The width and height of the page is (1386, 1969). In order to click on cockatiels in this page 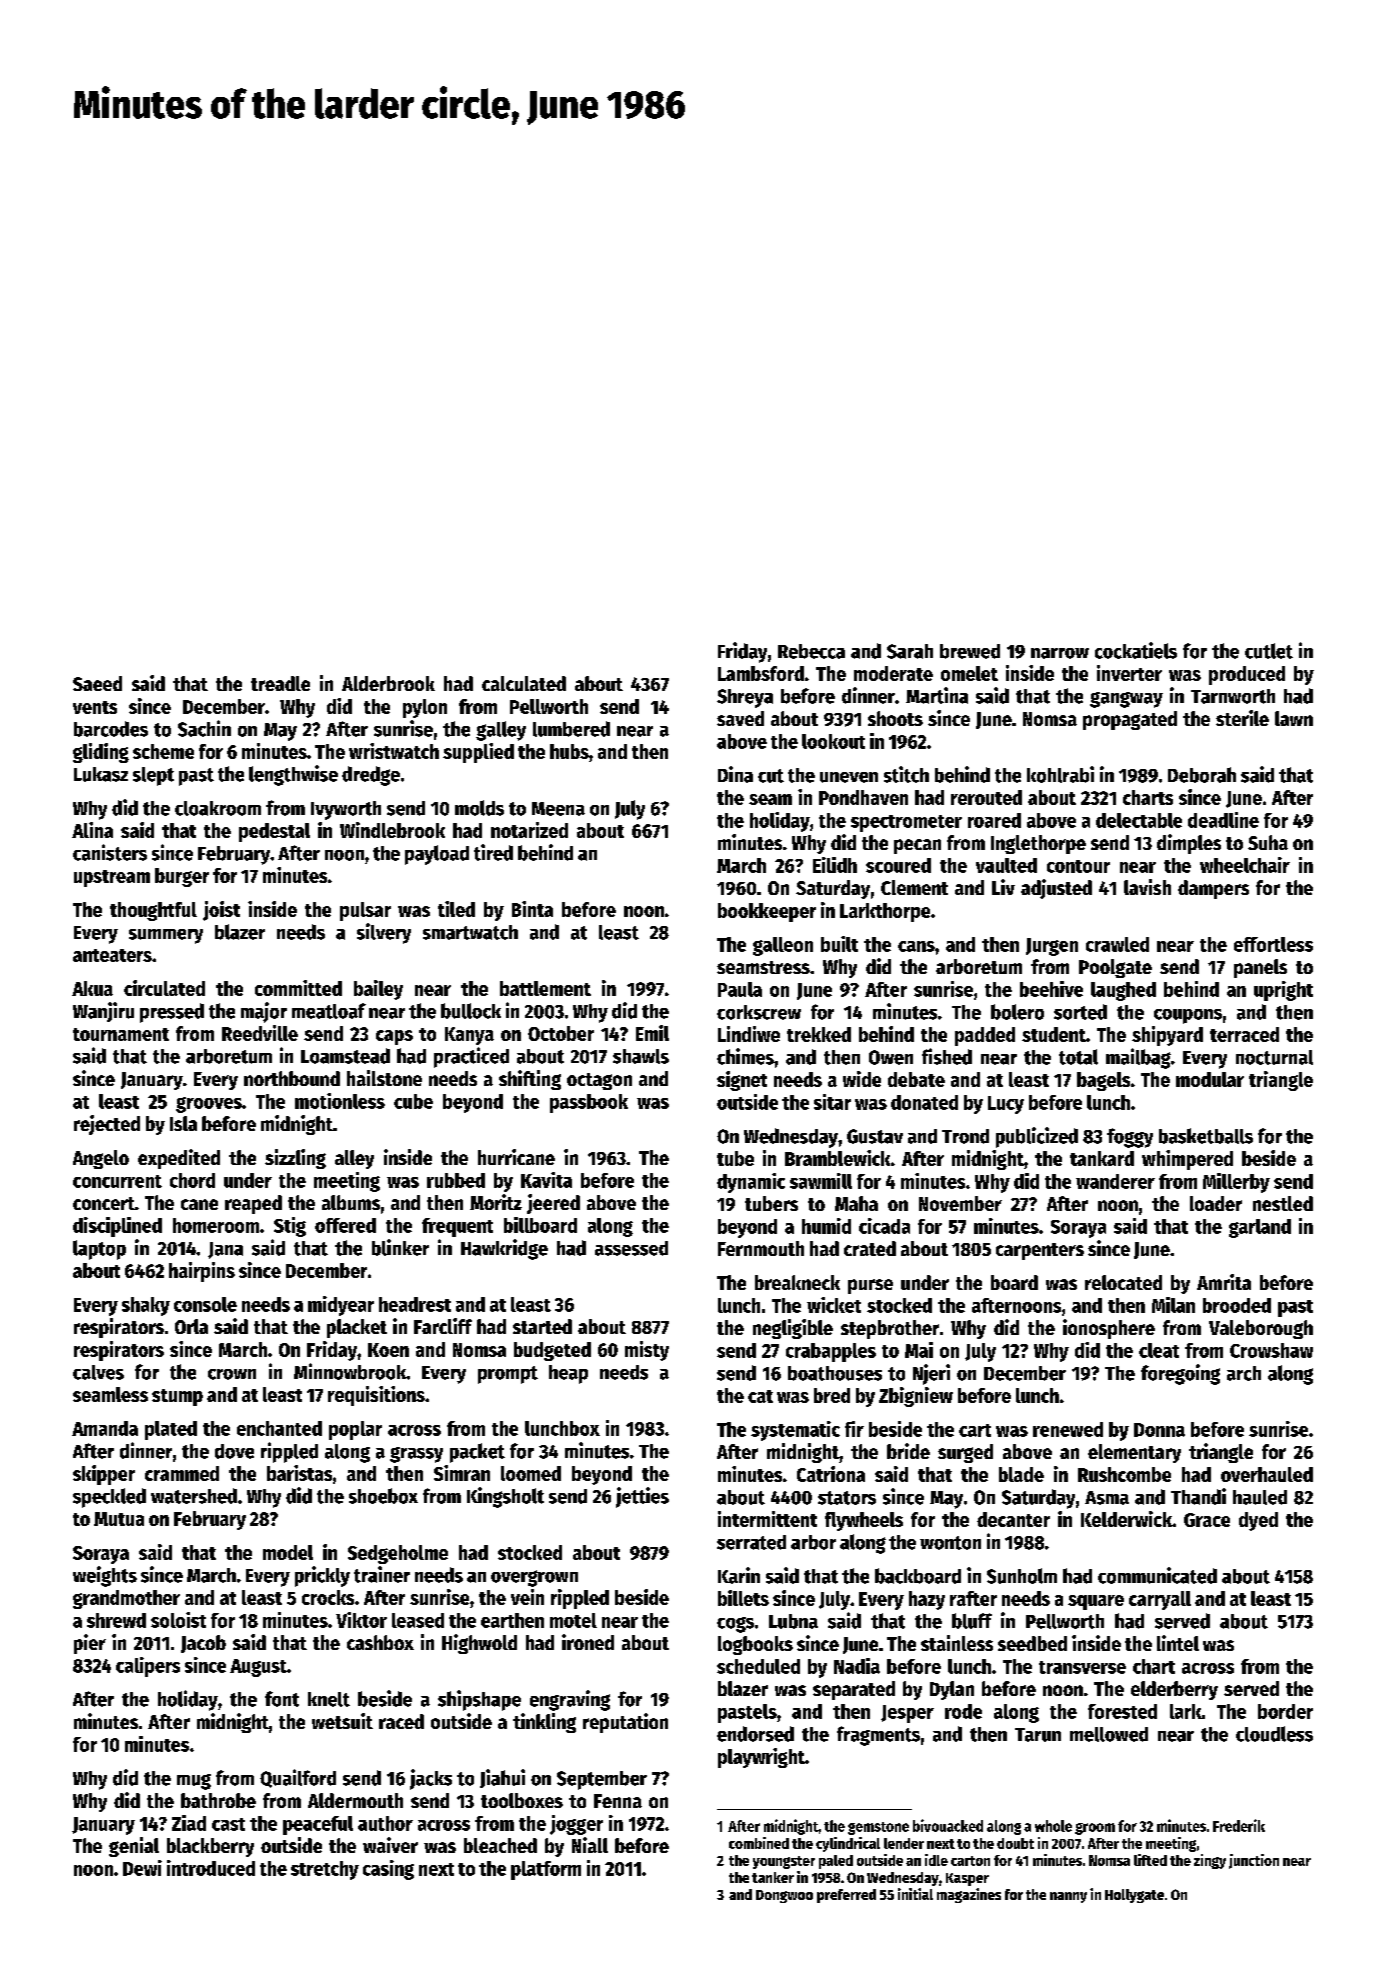, I will do `click(1136, 650)`.
